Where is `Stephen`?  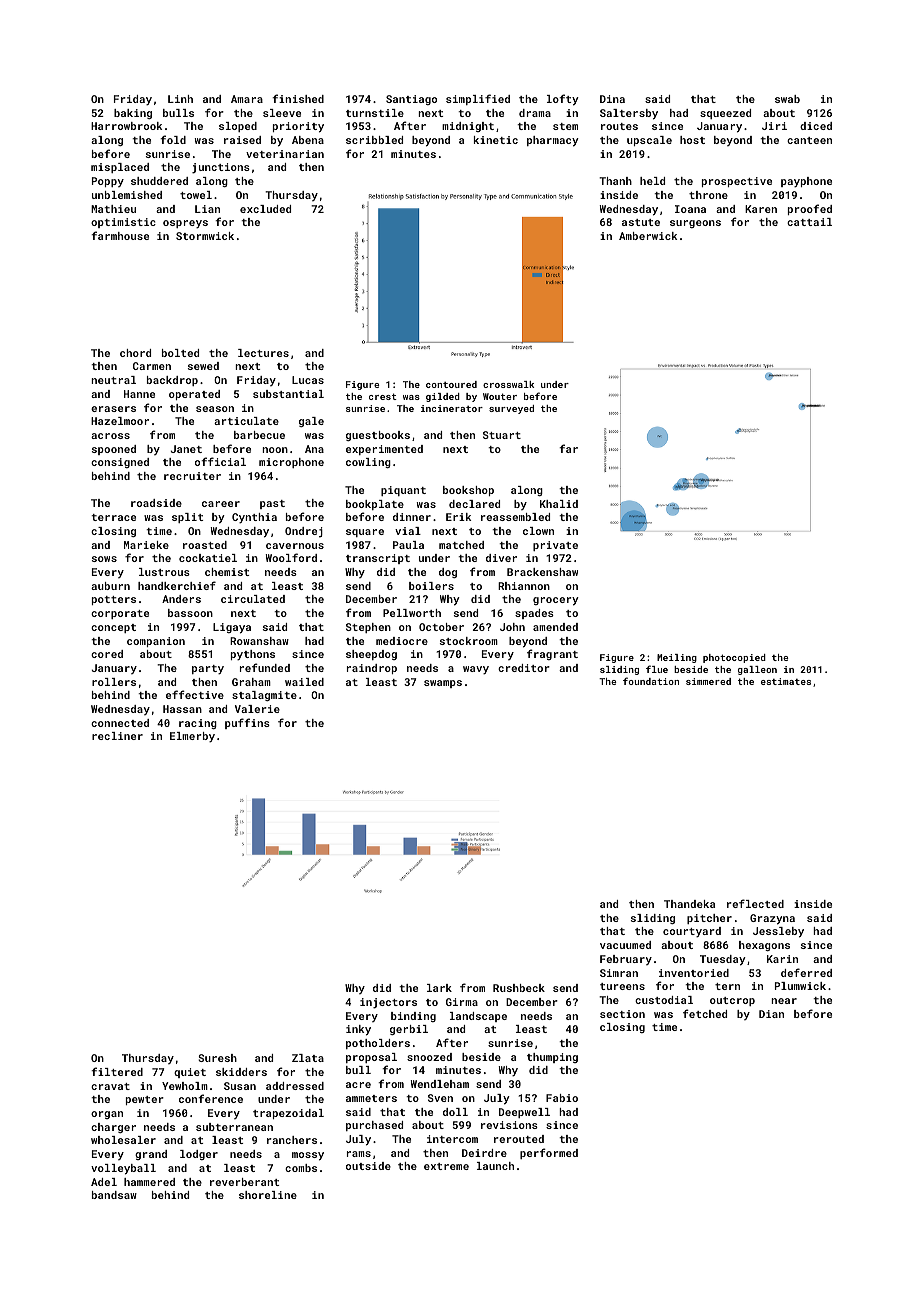
Stephen is located at coordinates (368, 628).
